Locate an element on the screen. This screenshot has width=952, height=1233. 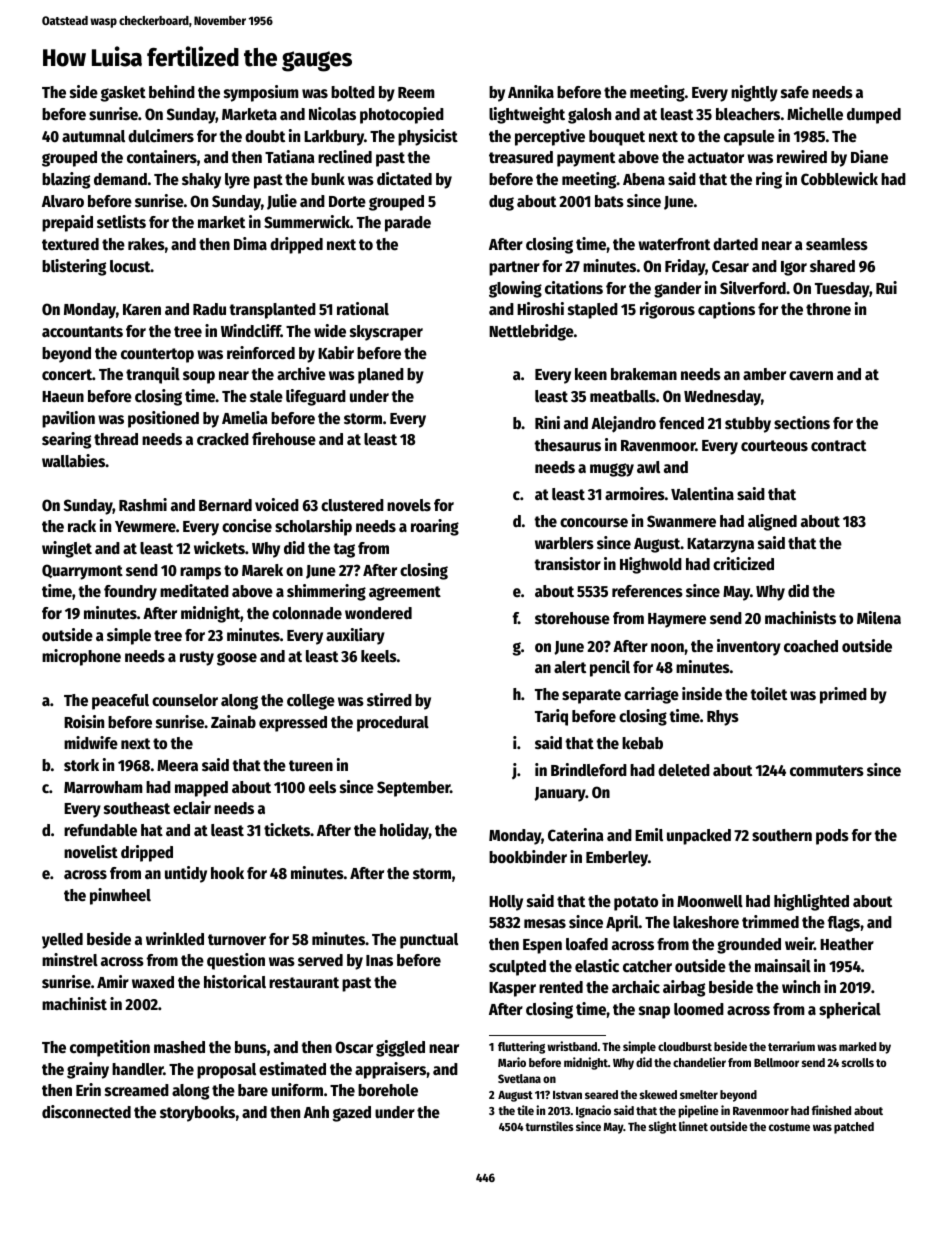
aligned is located at coordinates (772, 522).
